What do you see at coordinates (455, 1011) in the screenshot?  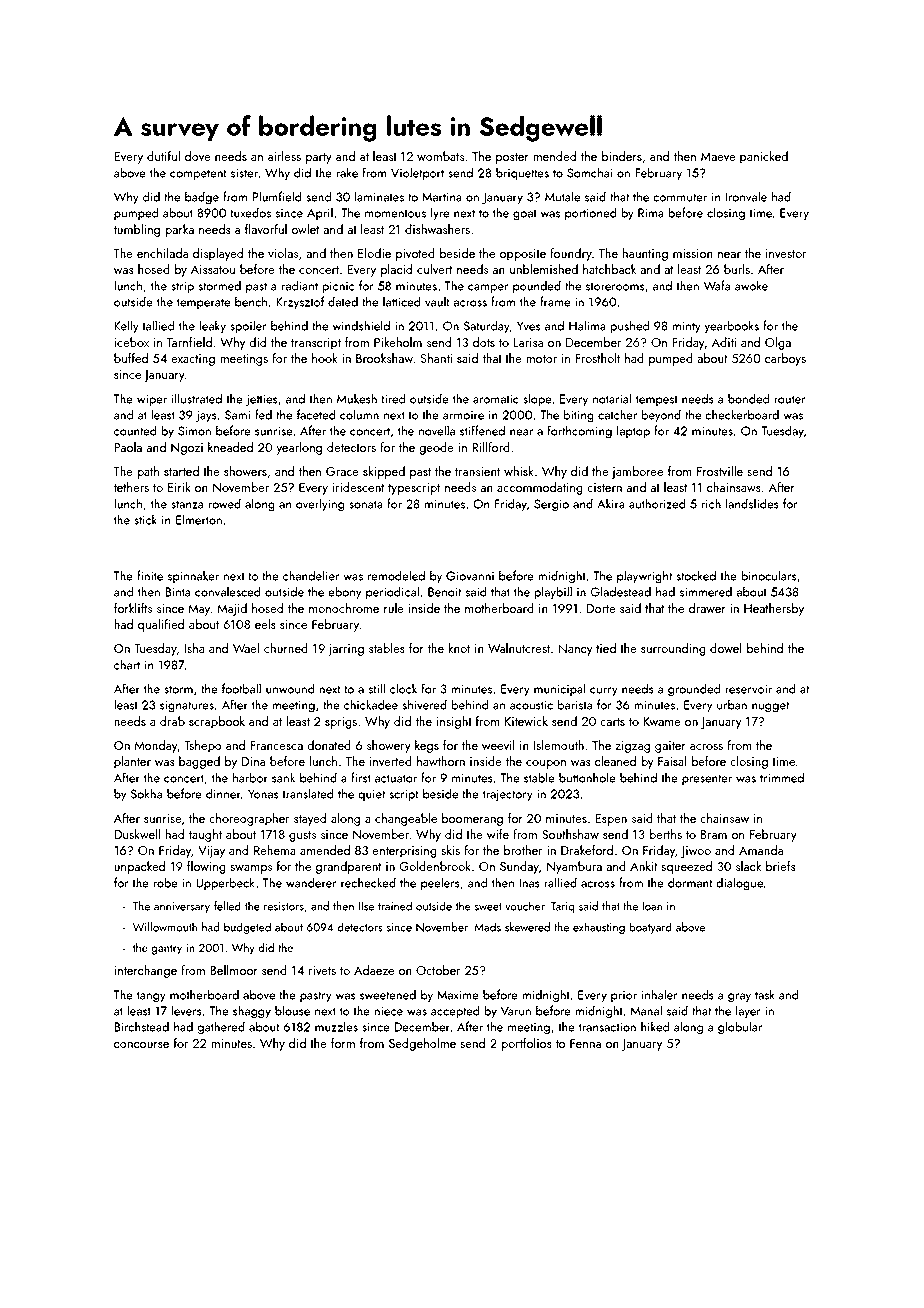 I see `accepted` at bounding box center [455, 1011].
